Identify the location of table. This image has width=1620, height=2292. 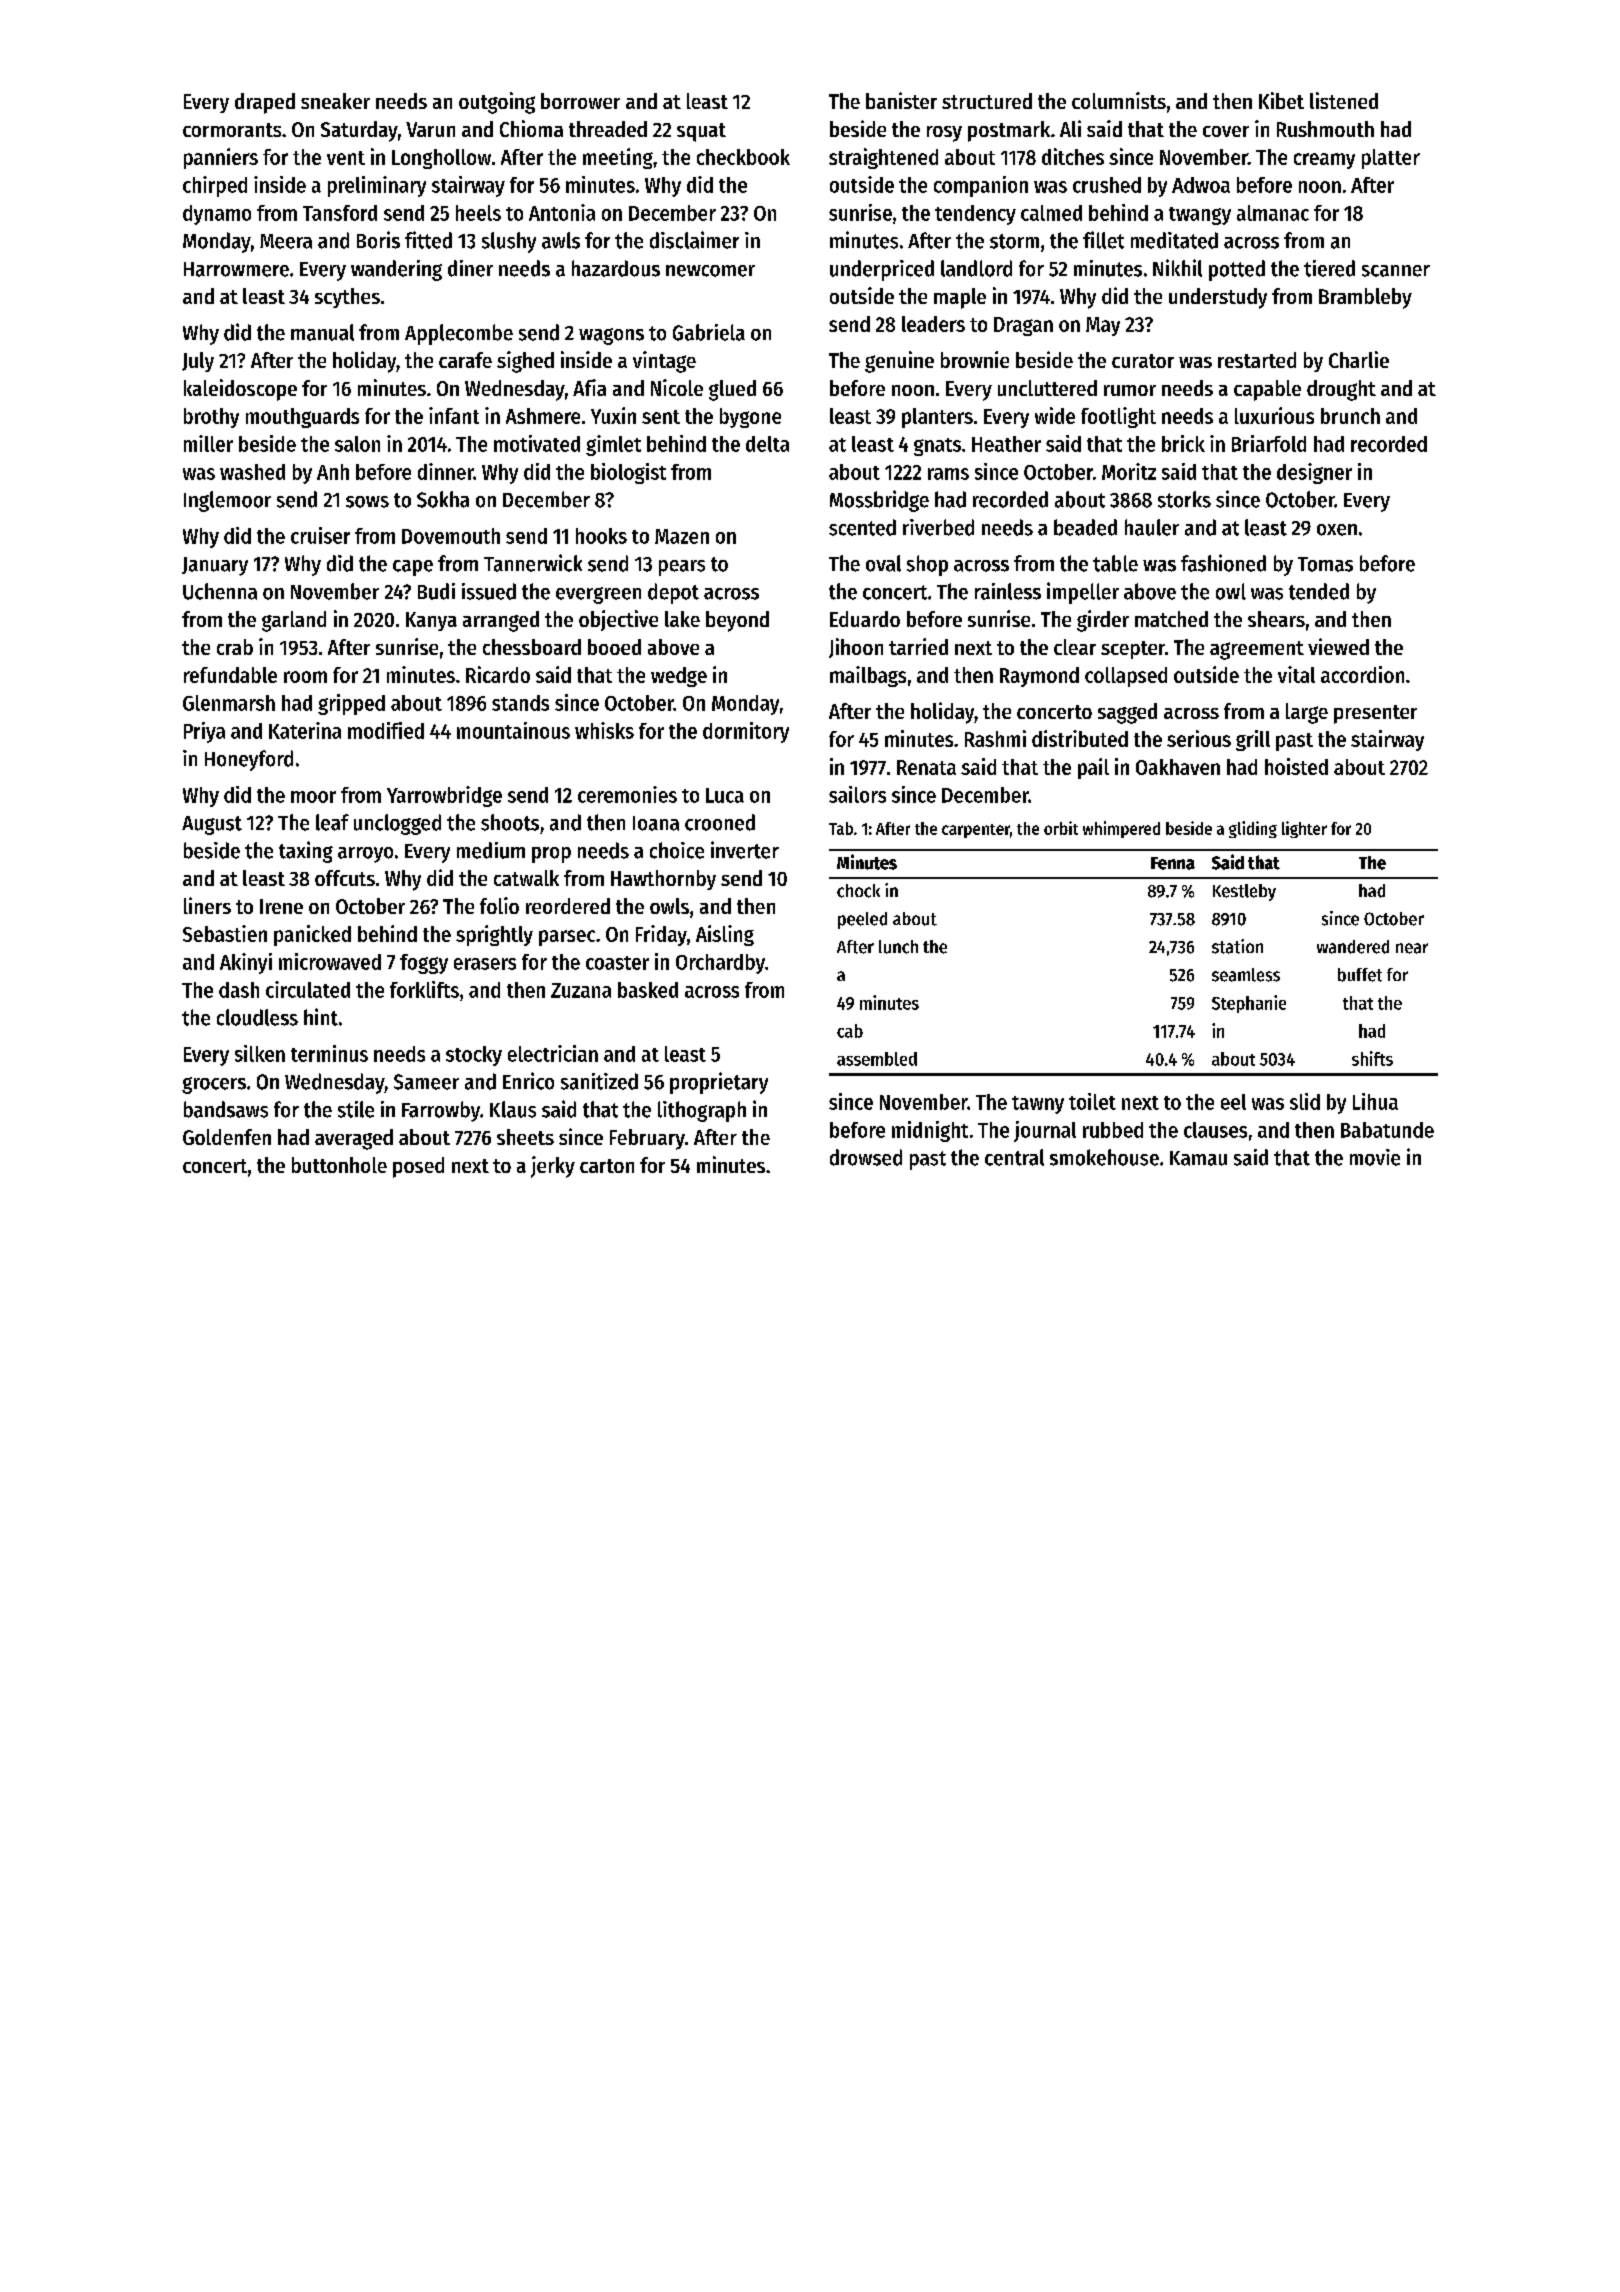
(1115, 563).
